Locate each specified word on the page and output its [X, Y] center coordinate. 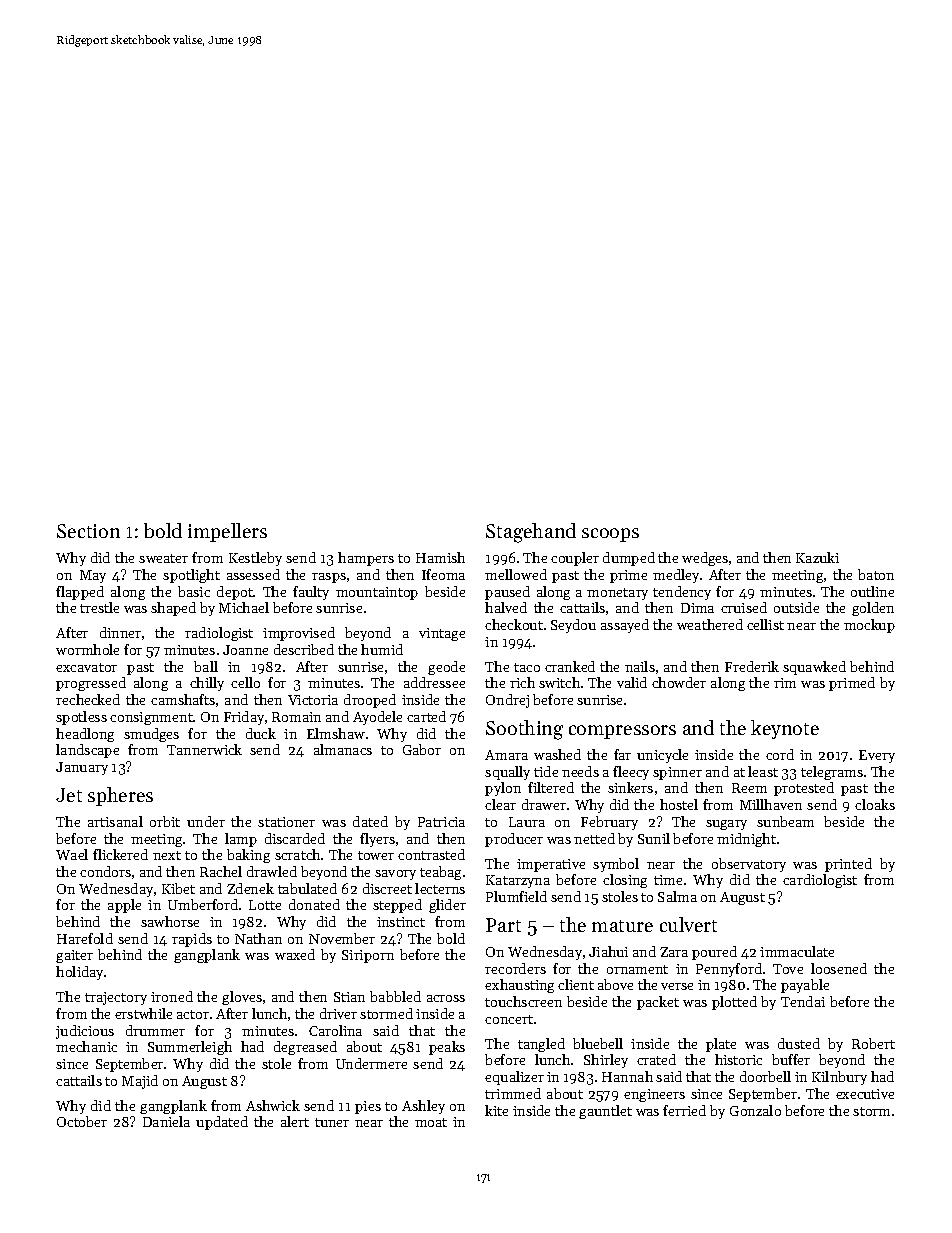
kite [496, 1110]
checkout [514, 624]
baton [876, 574]
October [82, 1121]
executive [865, 1094]
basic [194, 591]
